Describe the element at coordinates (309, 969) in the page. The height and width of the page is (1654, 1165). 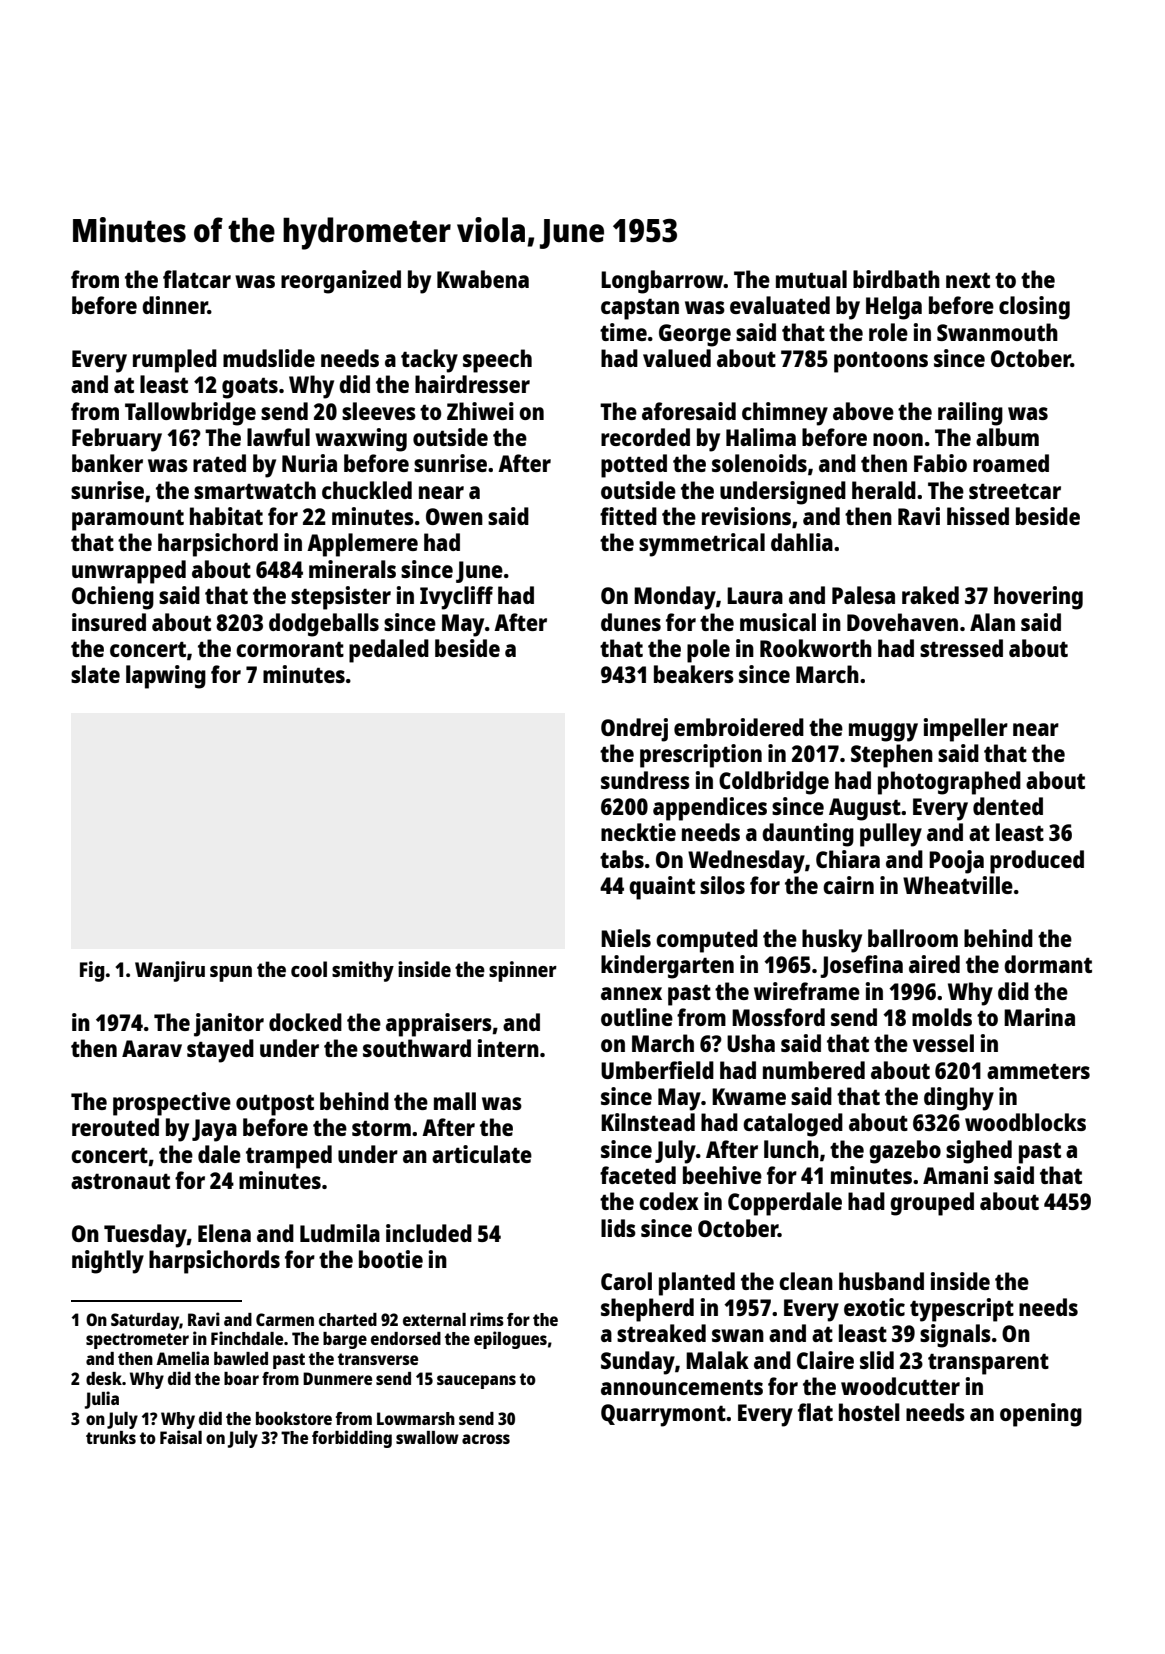
I see `cool` at that location.
